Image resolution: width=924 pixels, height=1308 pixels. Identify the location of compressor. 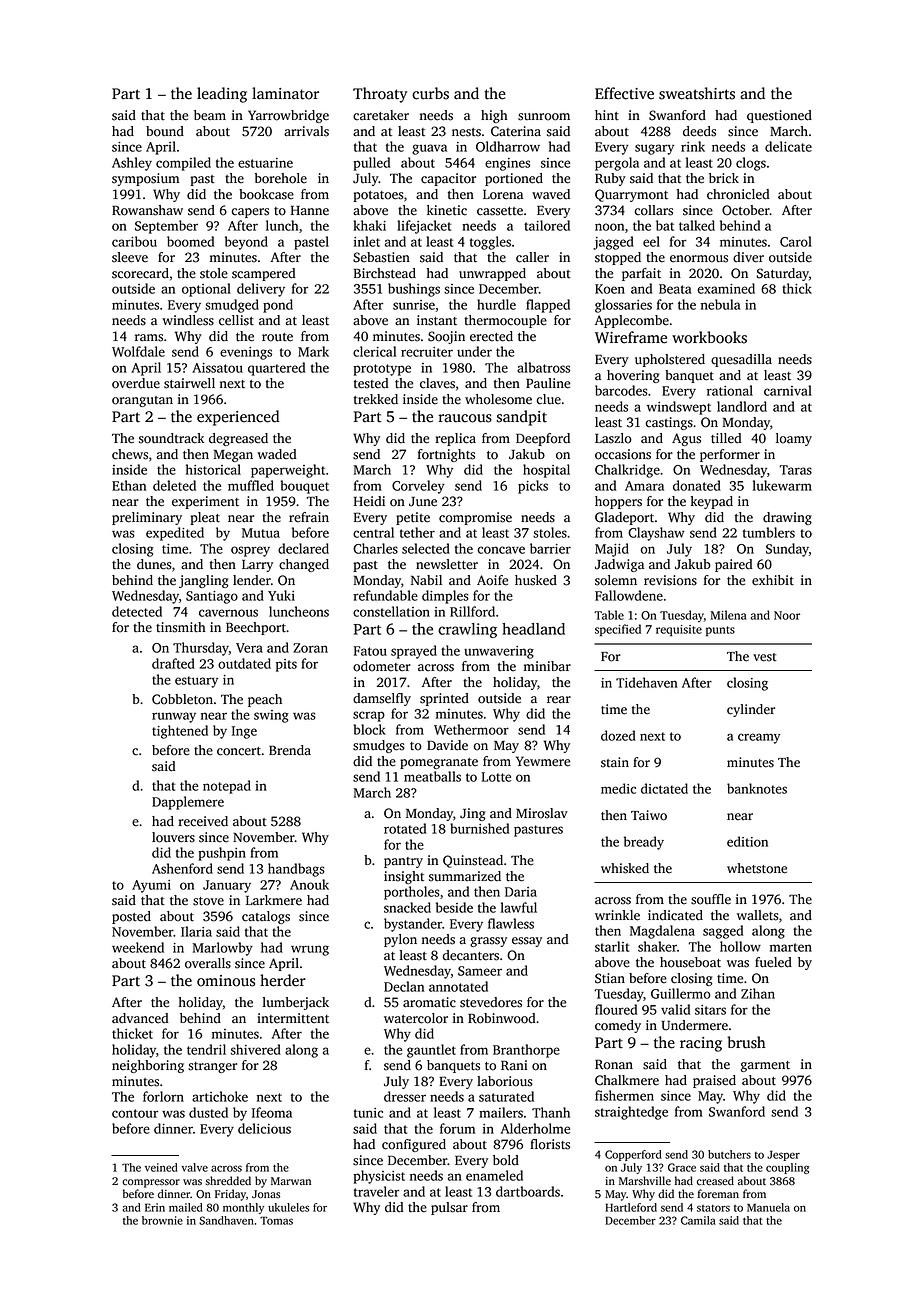
(151, 1183).
